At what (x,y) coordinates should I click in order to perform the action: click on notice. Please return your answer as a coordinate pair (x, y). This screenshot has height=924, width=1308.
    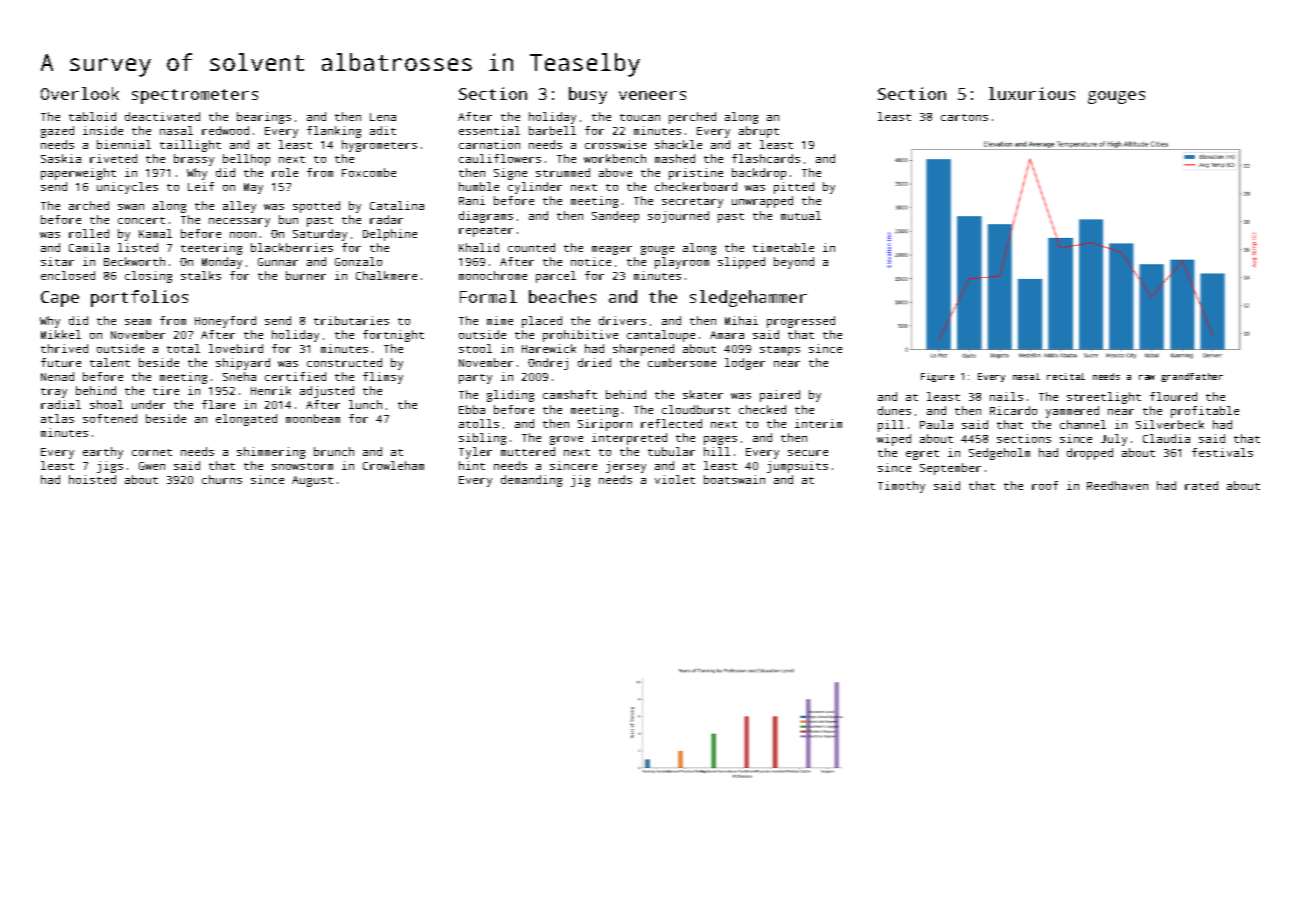
    Looking at the image, I should click on (591, 261).
